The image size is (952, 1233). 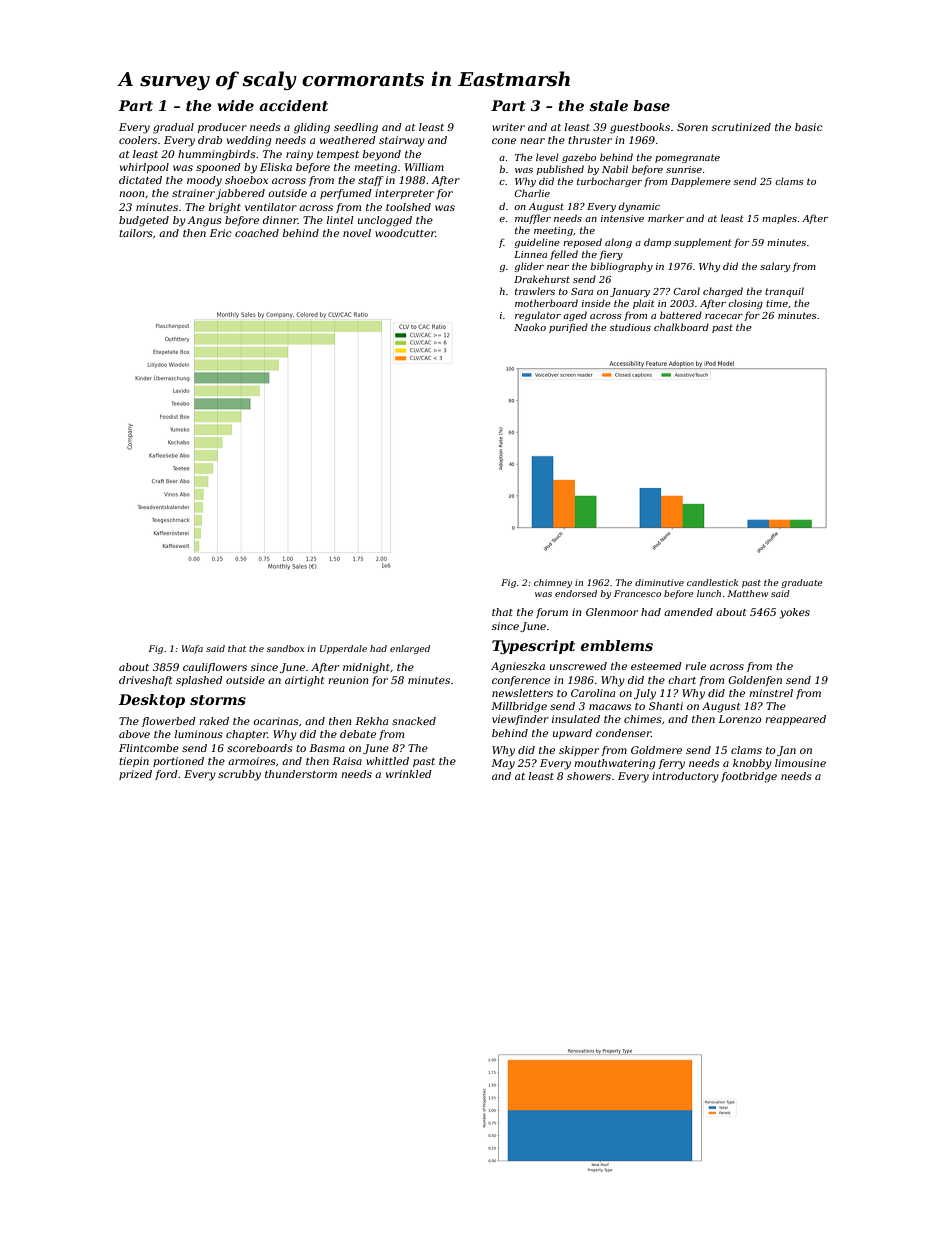 I want to click on candlestick, so click(x=712, y=582).
